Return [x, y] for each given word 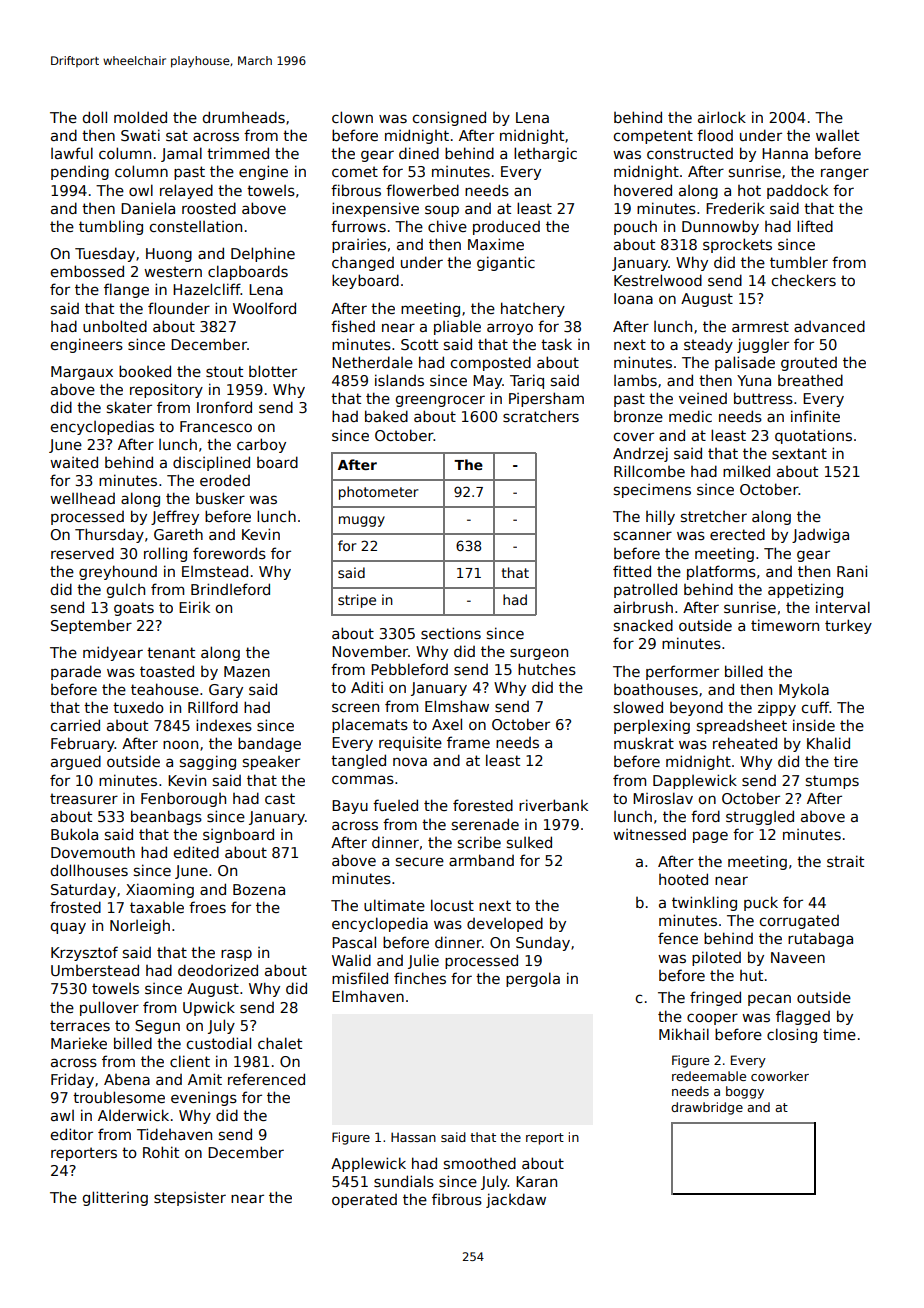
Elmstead [215, 571]
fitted [632, 571]
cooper [712, 1019]
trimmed [238, 153]
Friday [72, 1080]
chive [447, 226]
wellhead [82, 498]
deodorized [218, 970]
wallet [837, 135]
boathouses [656, 689]
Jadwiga [820, 536]
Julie [423, 961]
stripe [357, 601]
